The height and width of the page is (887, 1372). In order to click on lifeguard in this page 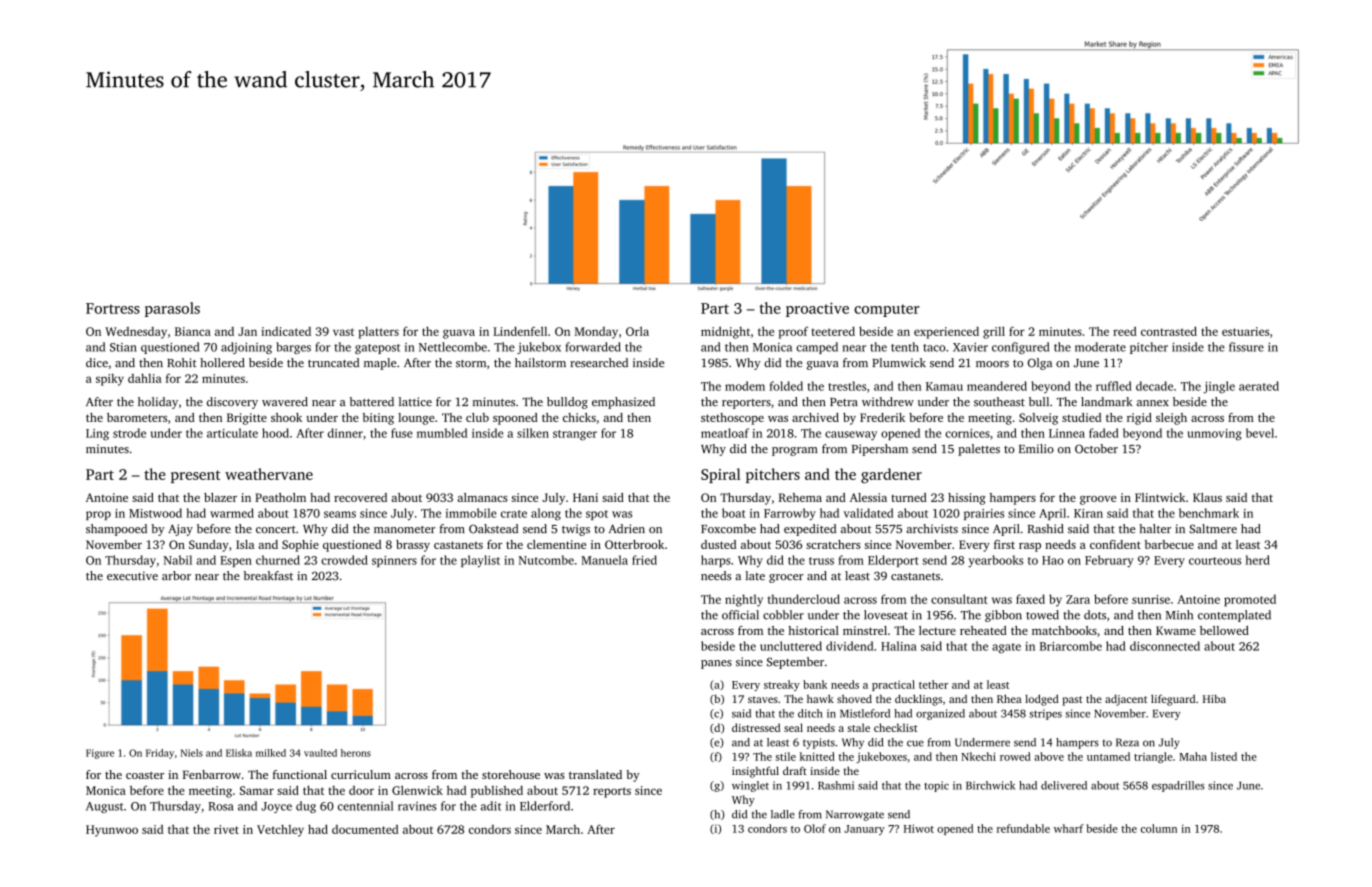, I will do `click(1173, 700)`.
